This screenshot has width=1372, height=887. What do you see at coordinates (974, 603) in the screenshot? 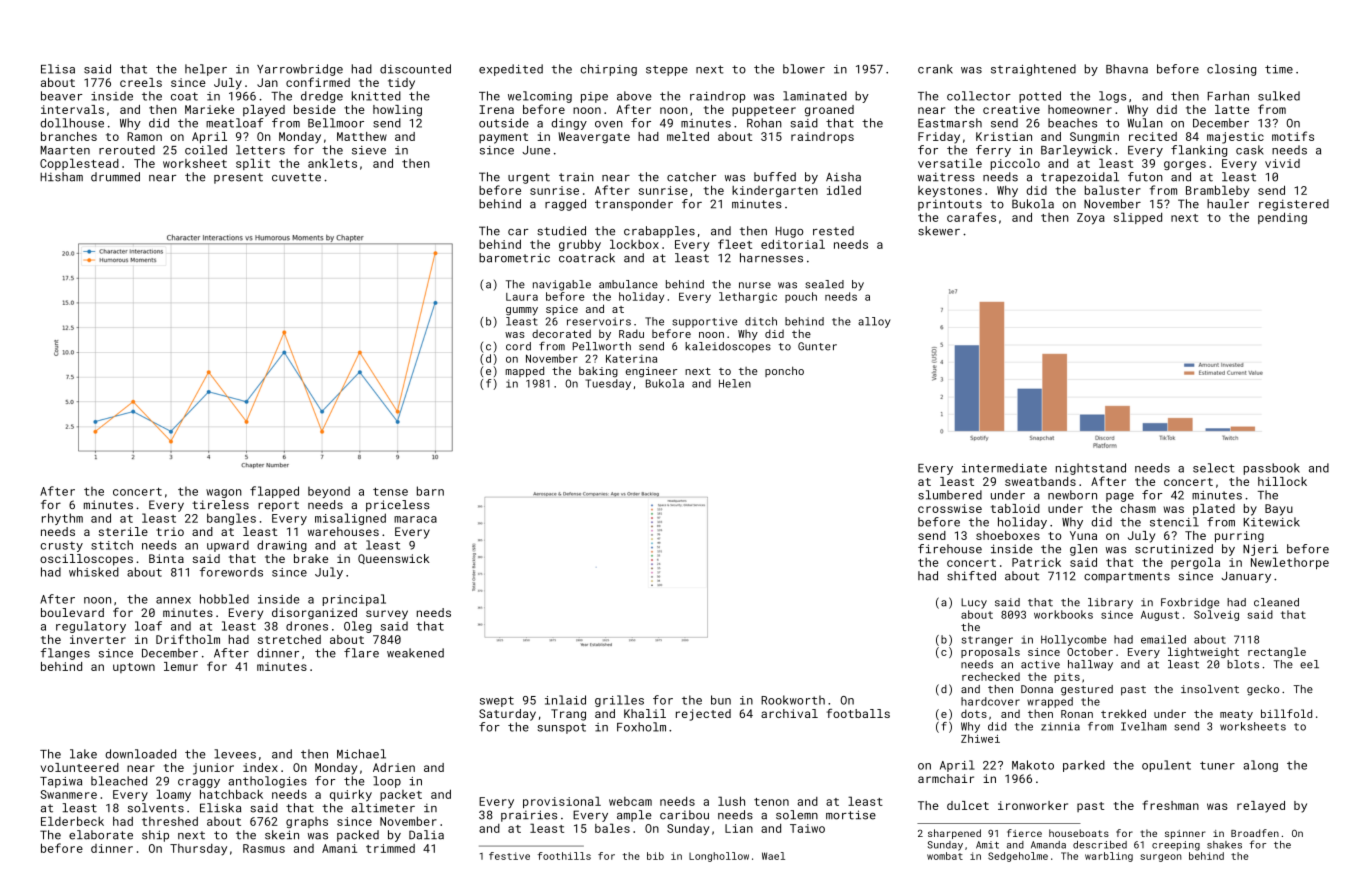
I see `Lucy` at bounding box center [974, 603].
